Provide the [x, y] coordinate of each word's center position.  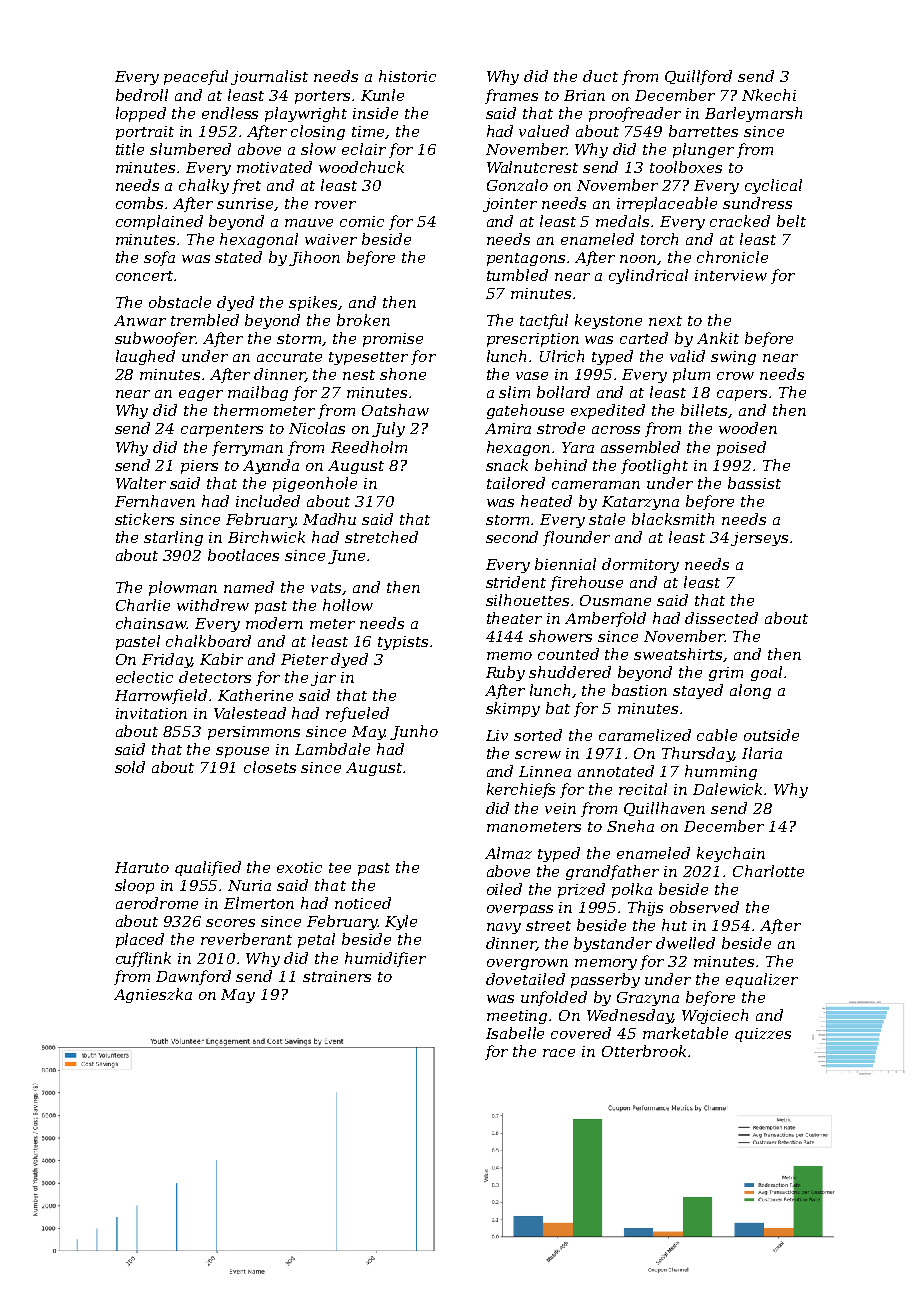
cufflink [143, 959]
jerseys [759, 539]
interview [731, 275]
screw [538, 755]
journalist [269, 77]
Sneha [630, 826]
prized [581, 890]
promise [393, 340]
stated [238, 257]
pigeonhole [315, 484]
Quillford [698, 77]
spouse [242, 752]
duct [600, 76]
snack [507, 465]
